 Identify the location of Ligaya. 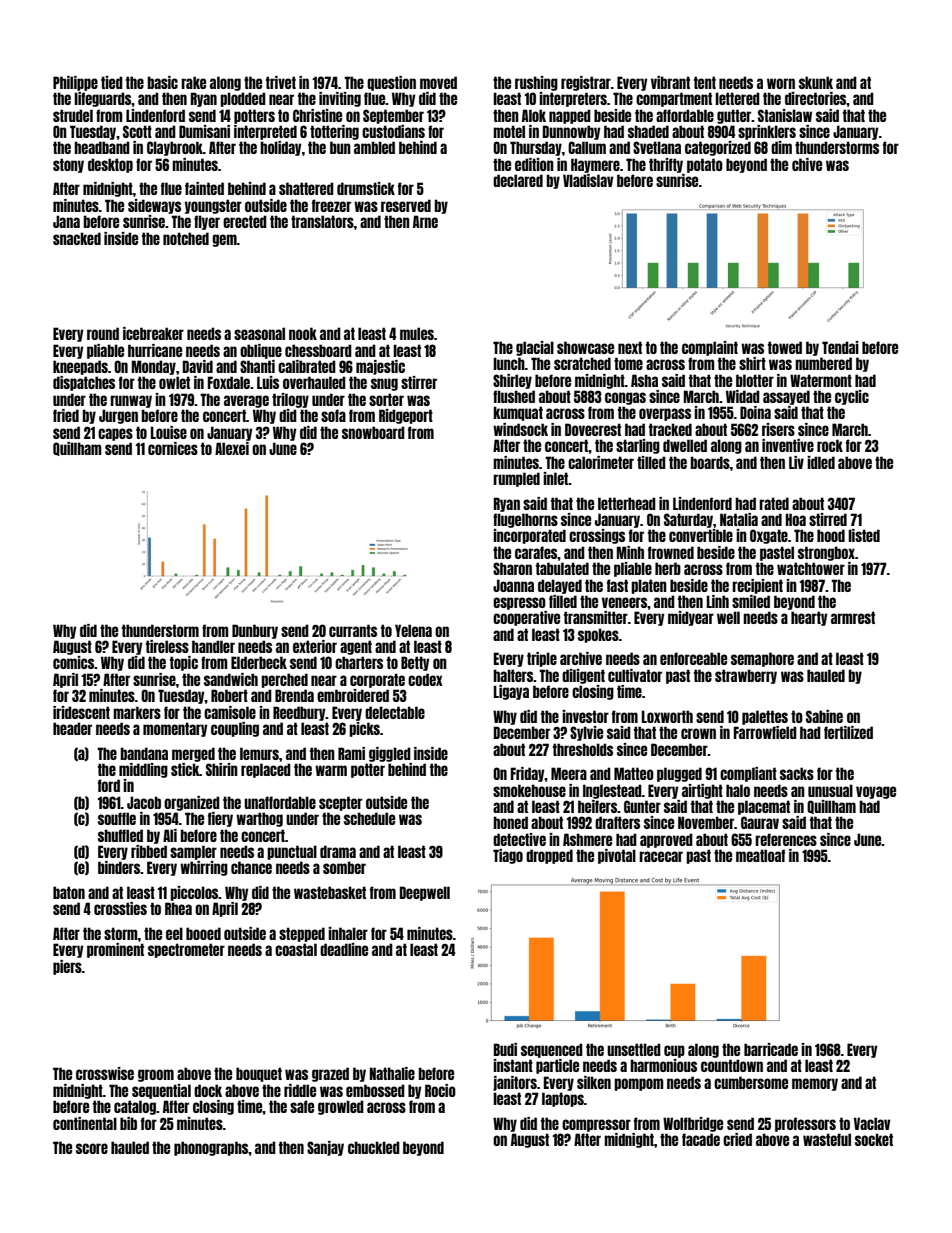
(511, 692).
